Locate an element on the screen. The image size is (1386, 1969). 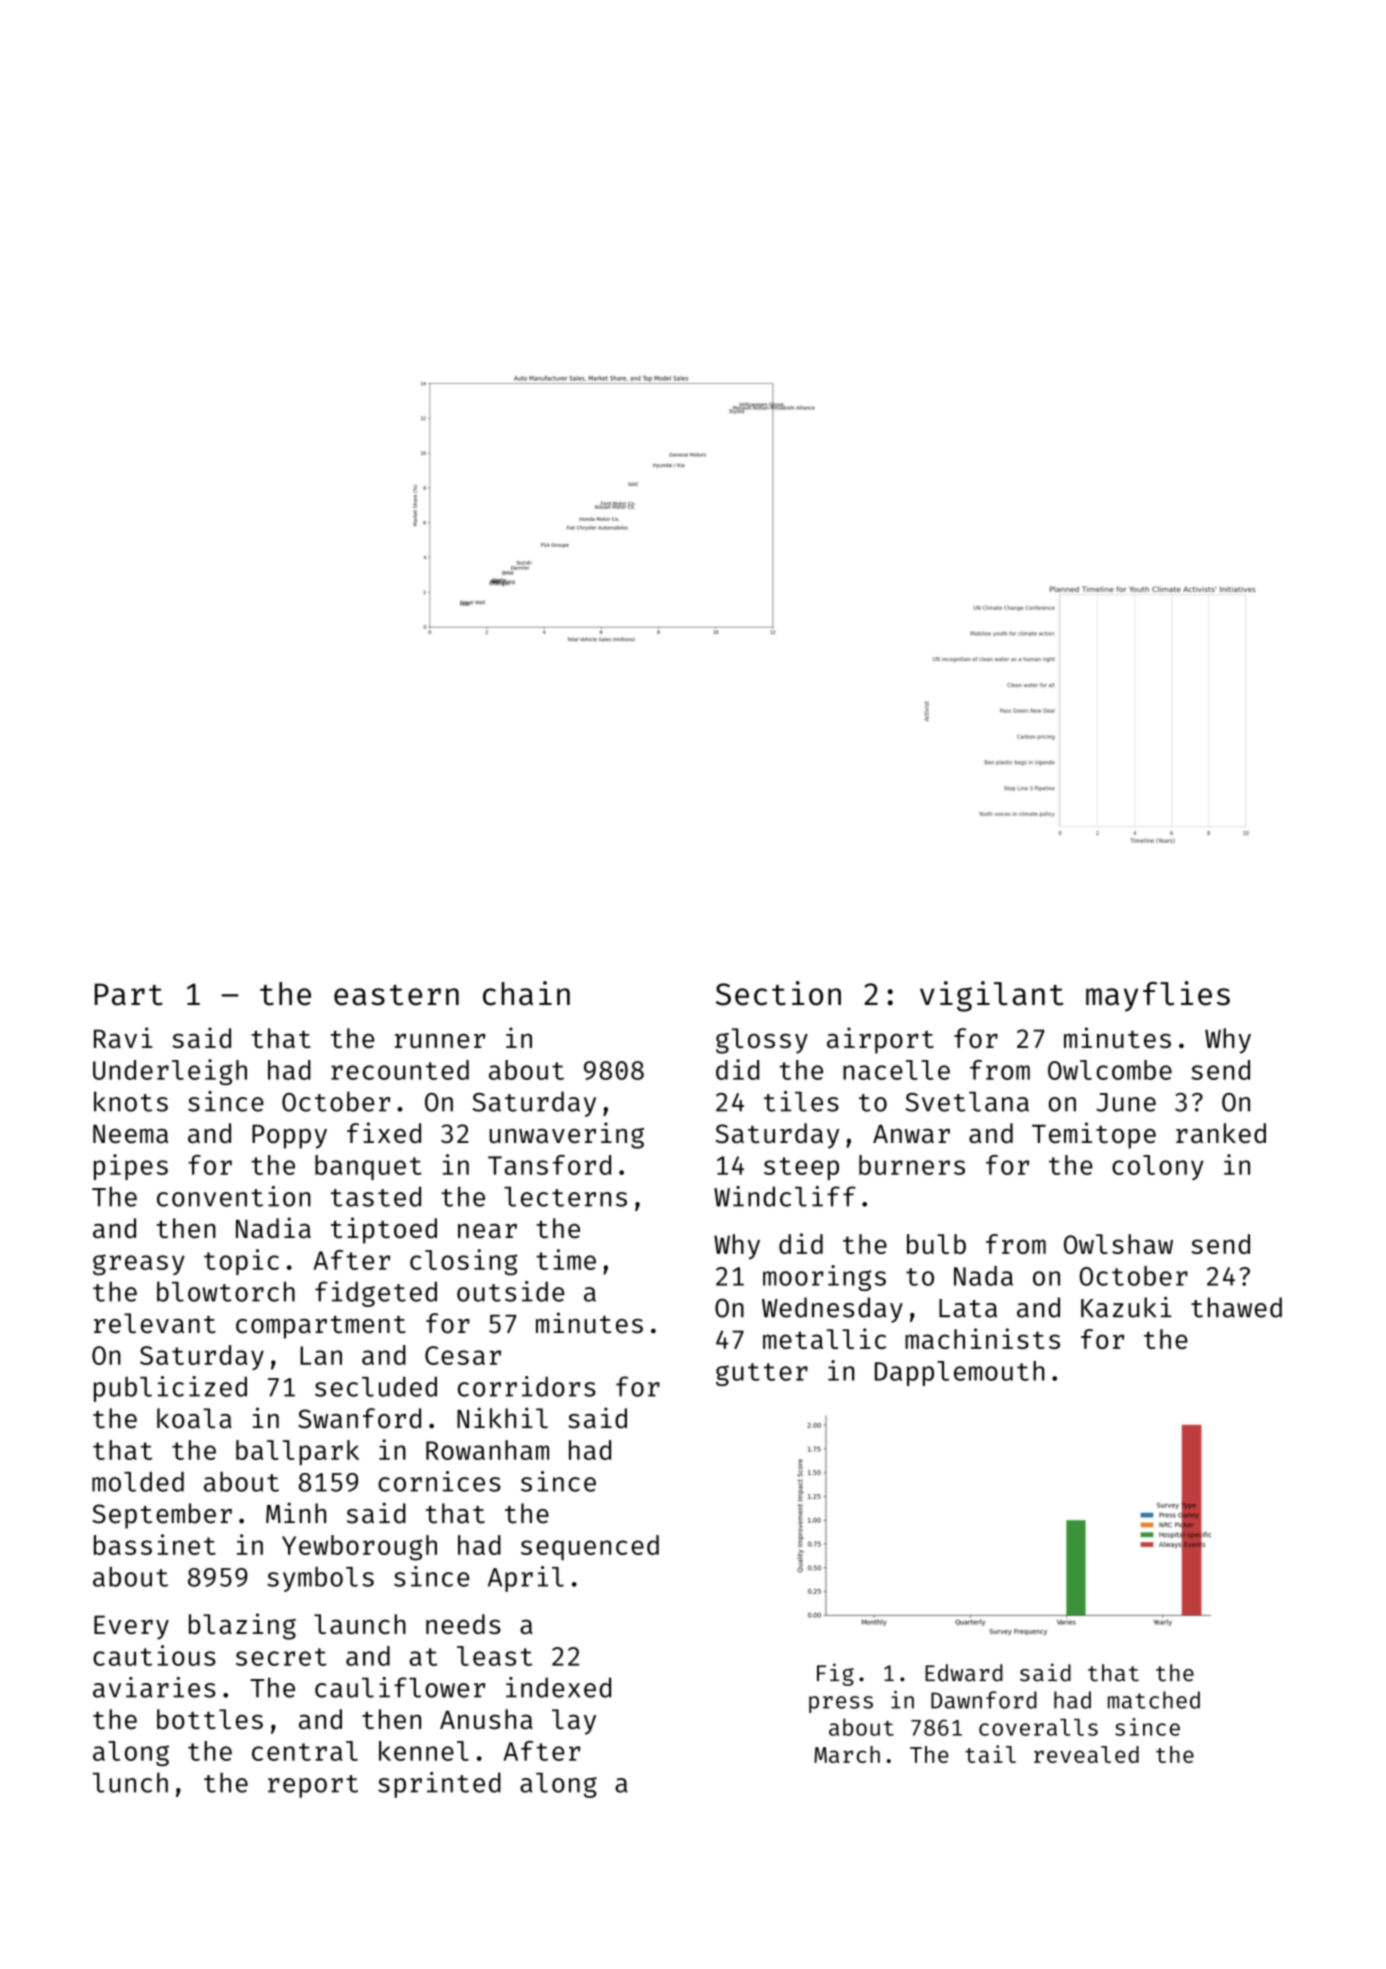
lecterns is located at coordinates (565, 1197).
